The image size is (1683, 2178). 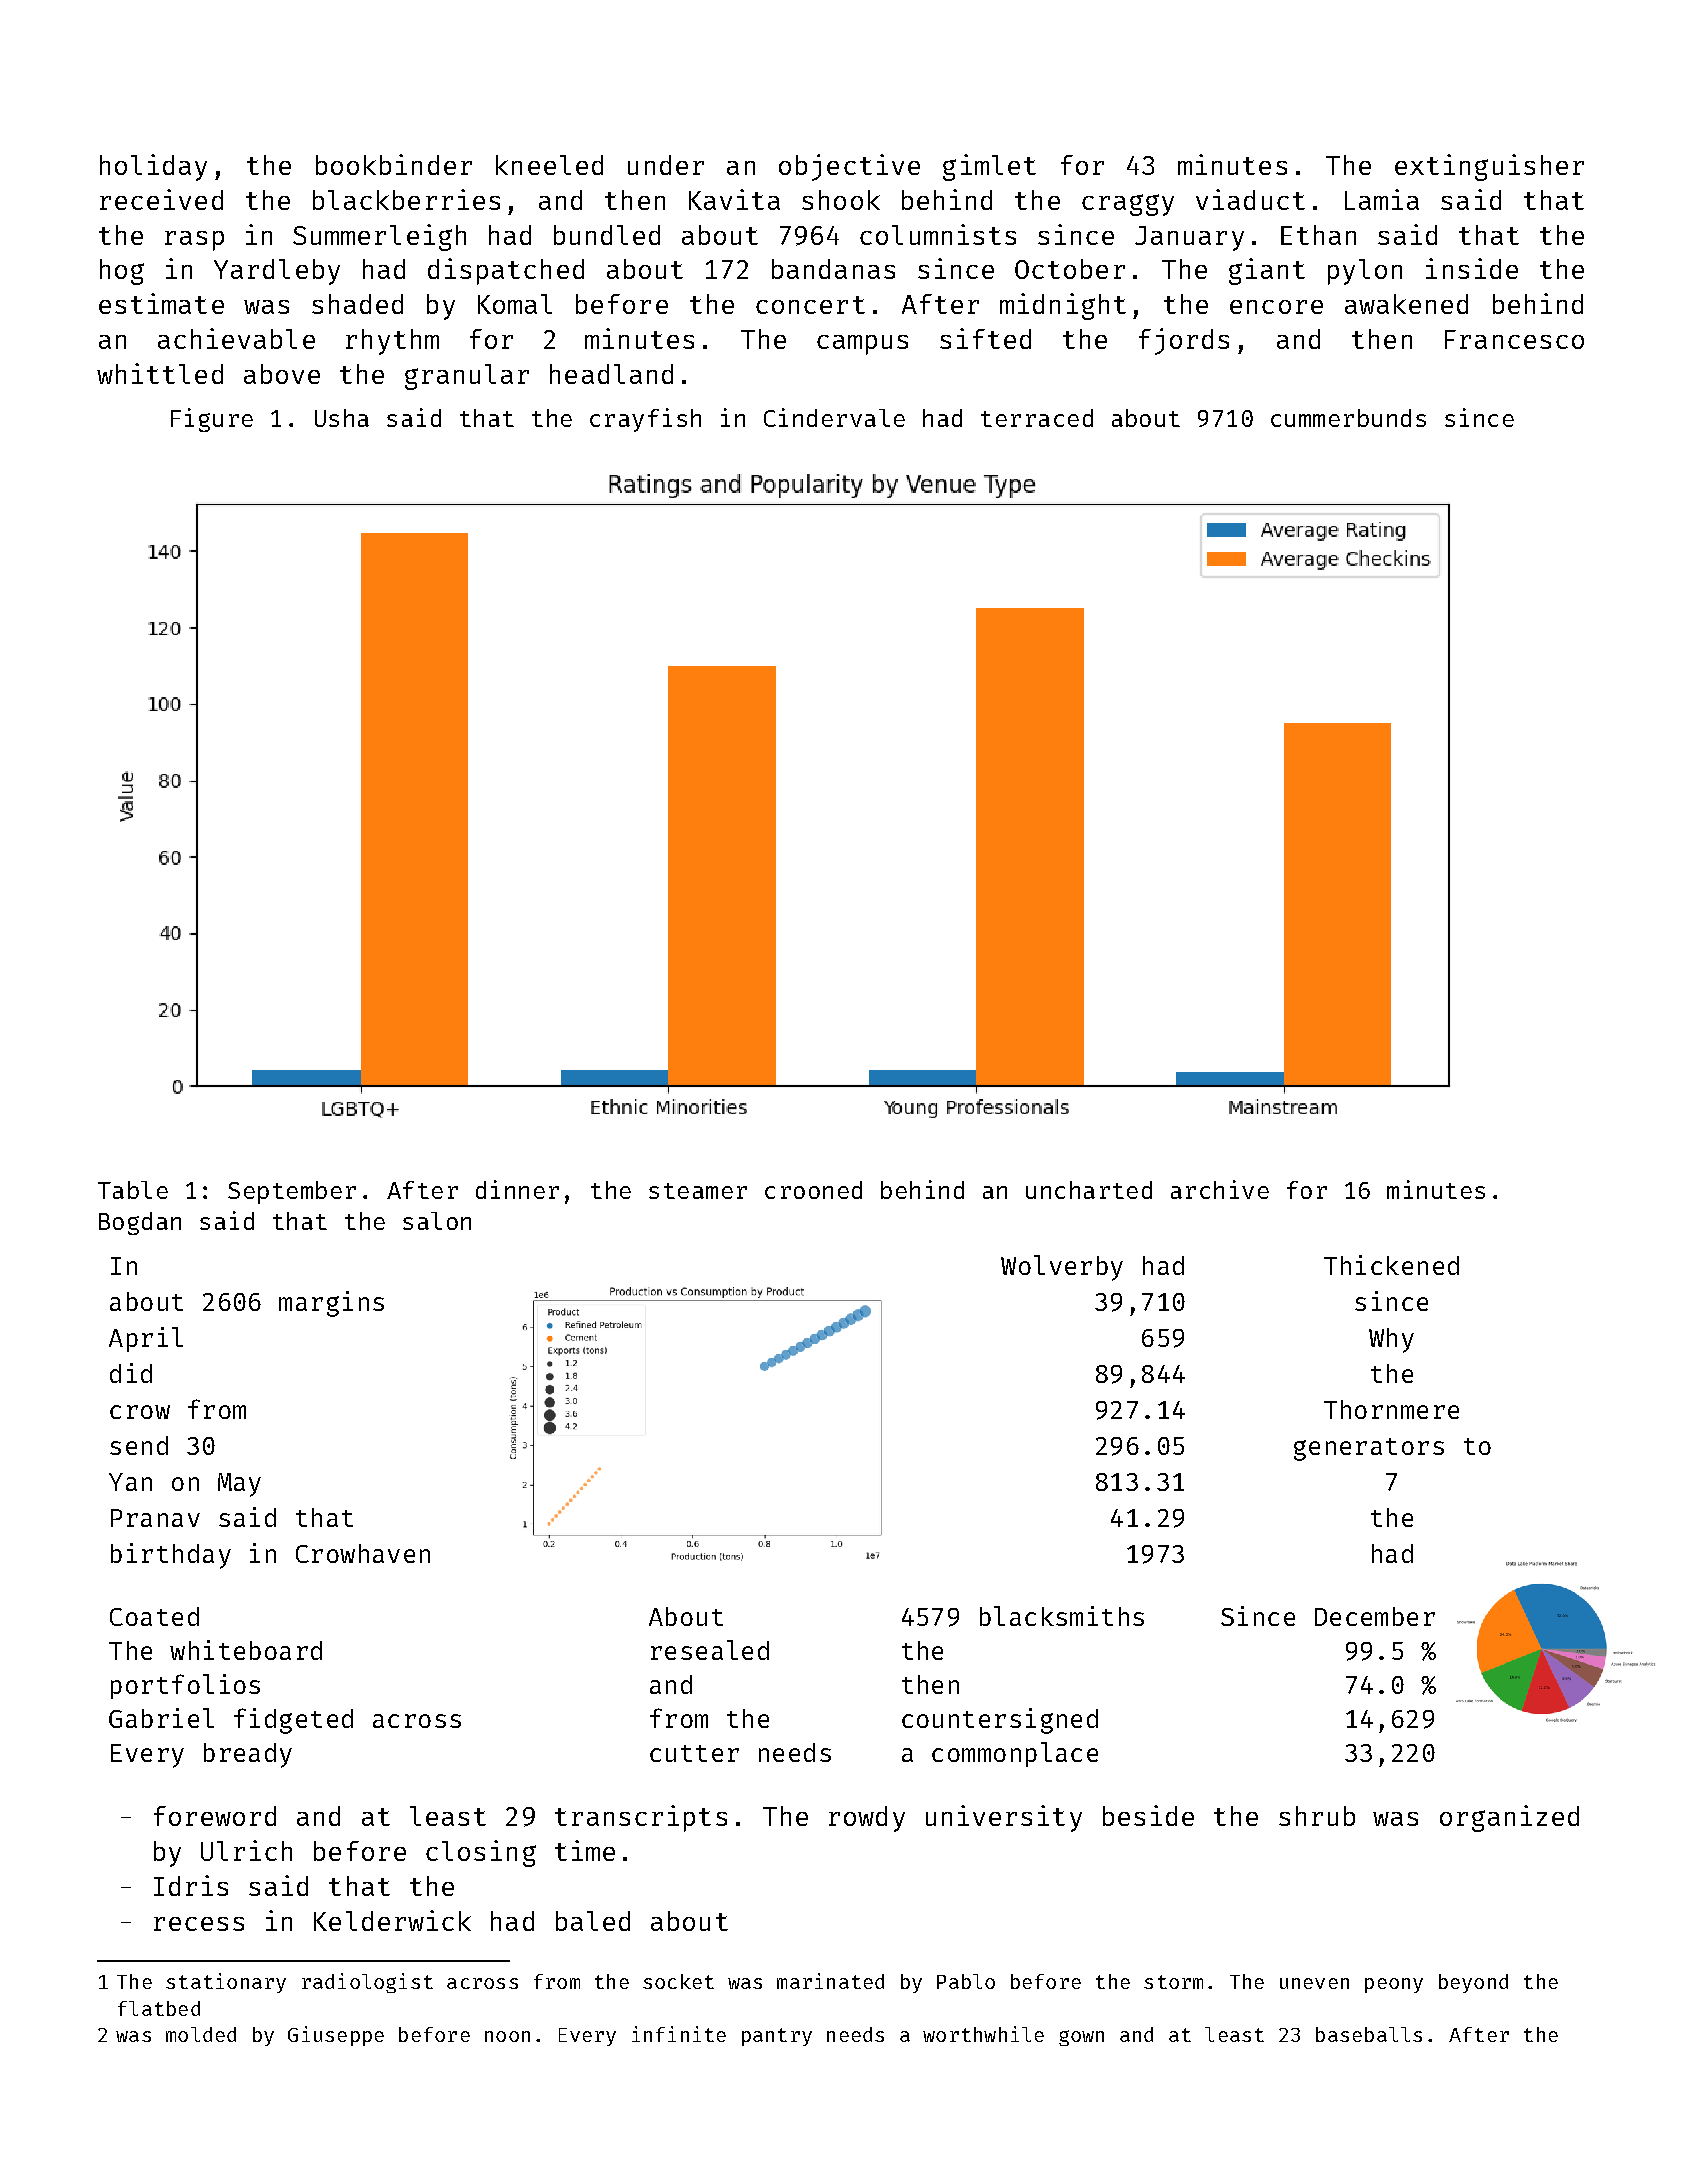 What do you see at coordinates (1391, 1340) in the screenshot?
I see `Why` at bounding box center [1391, 1340].
